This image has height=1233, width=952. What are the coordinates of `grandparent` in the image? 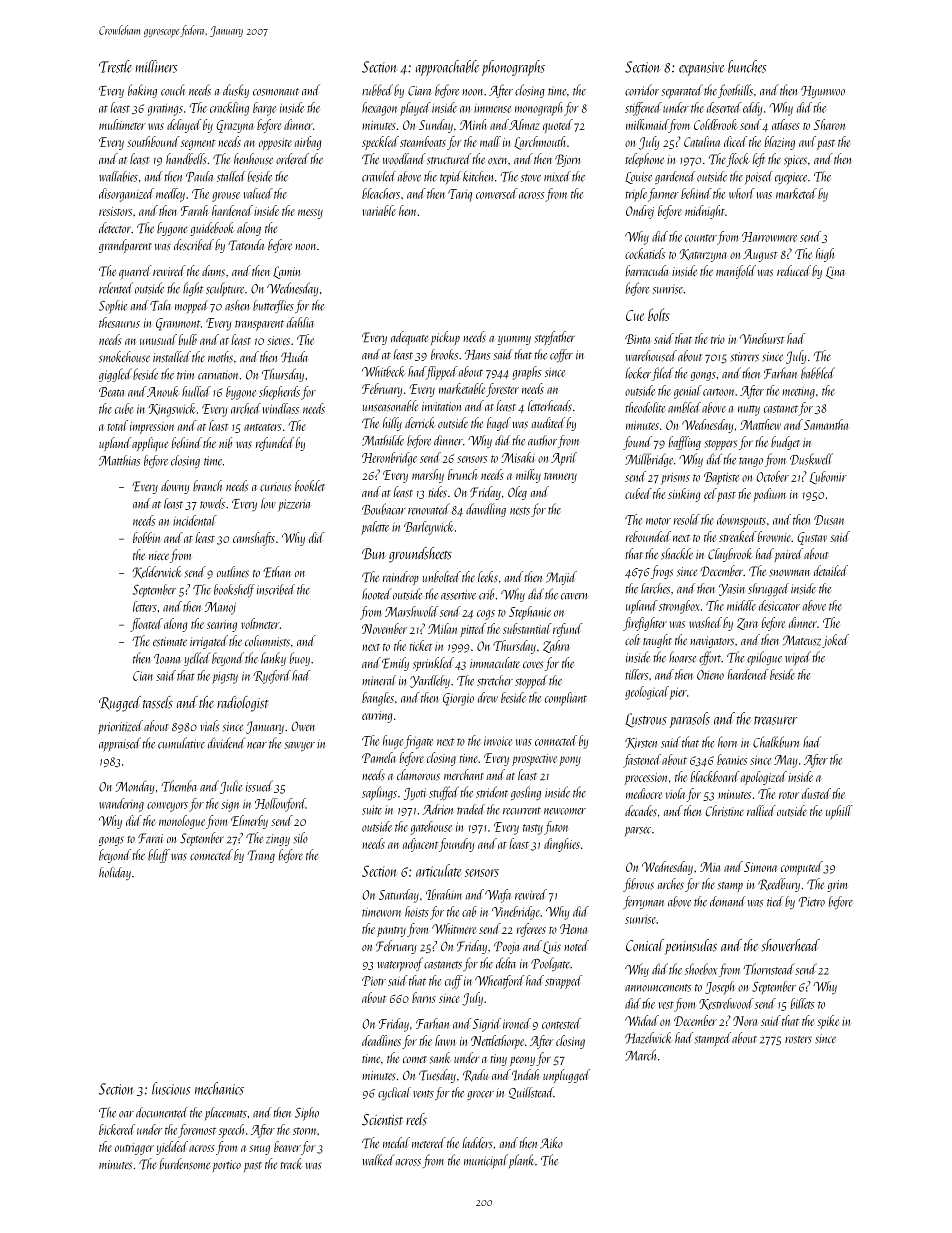 It's located at (125, 246).
